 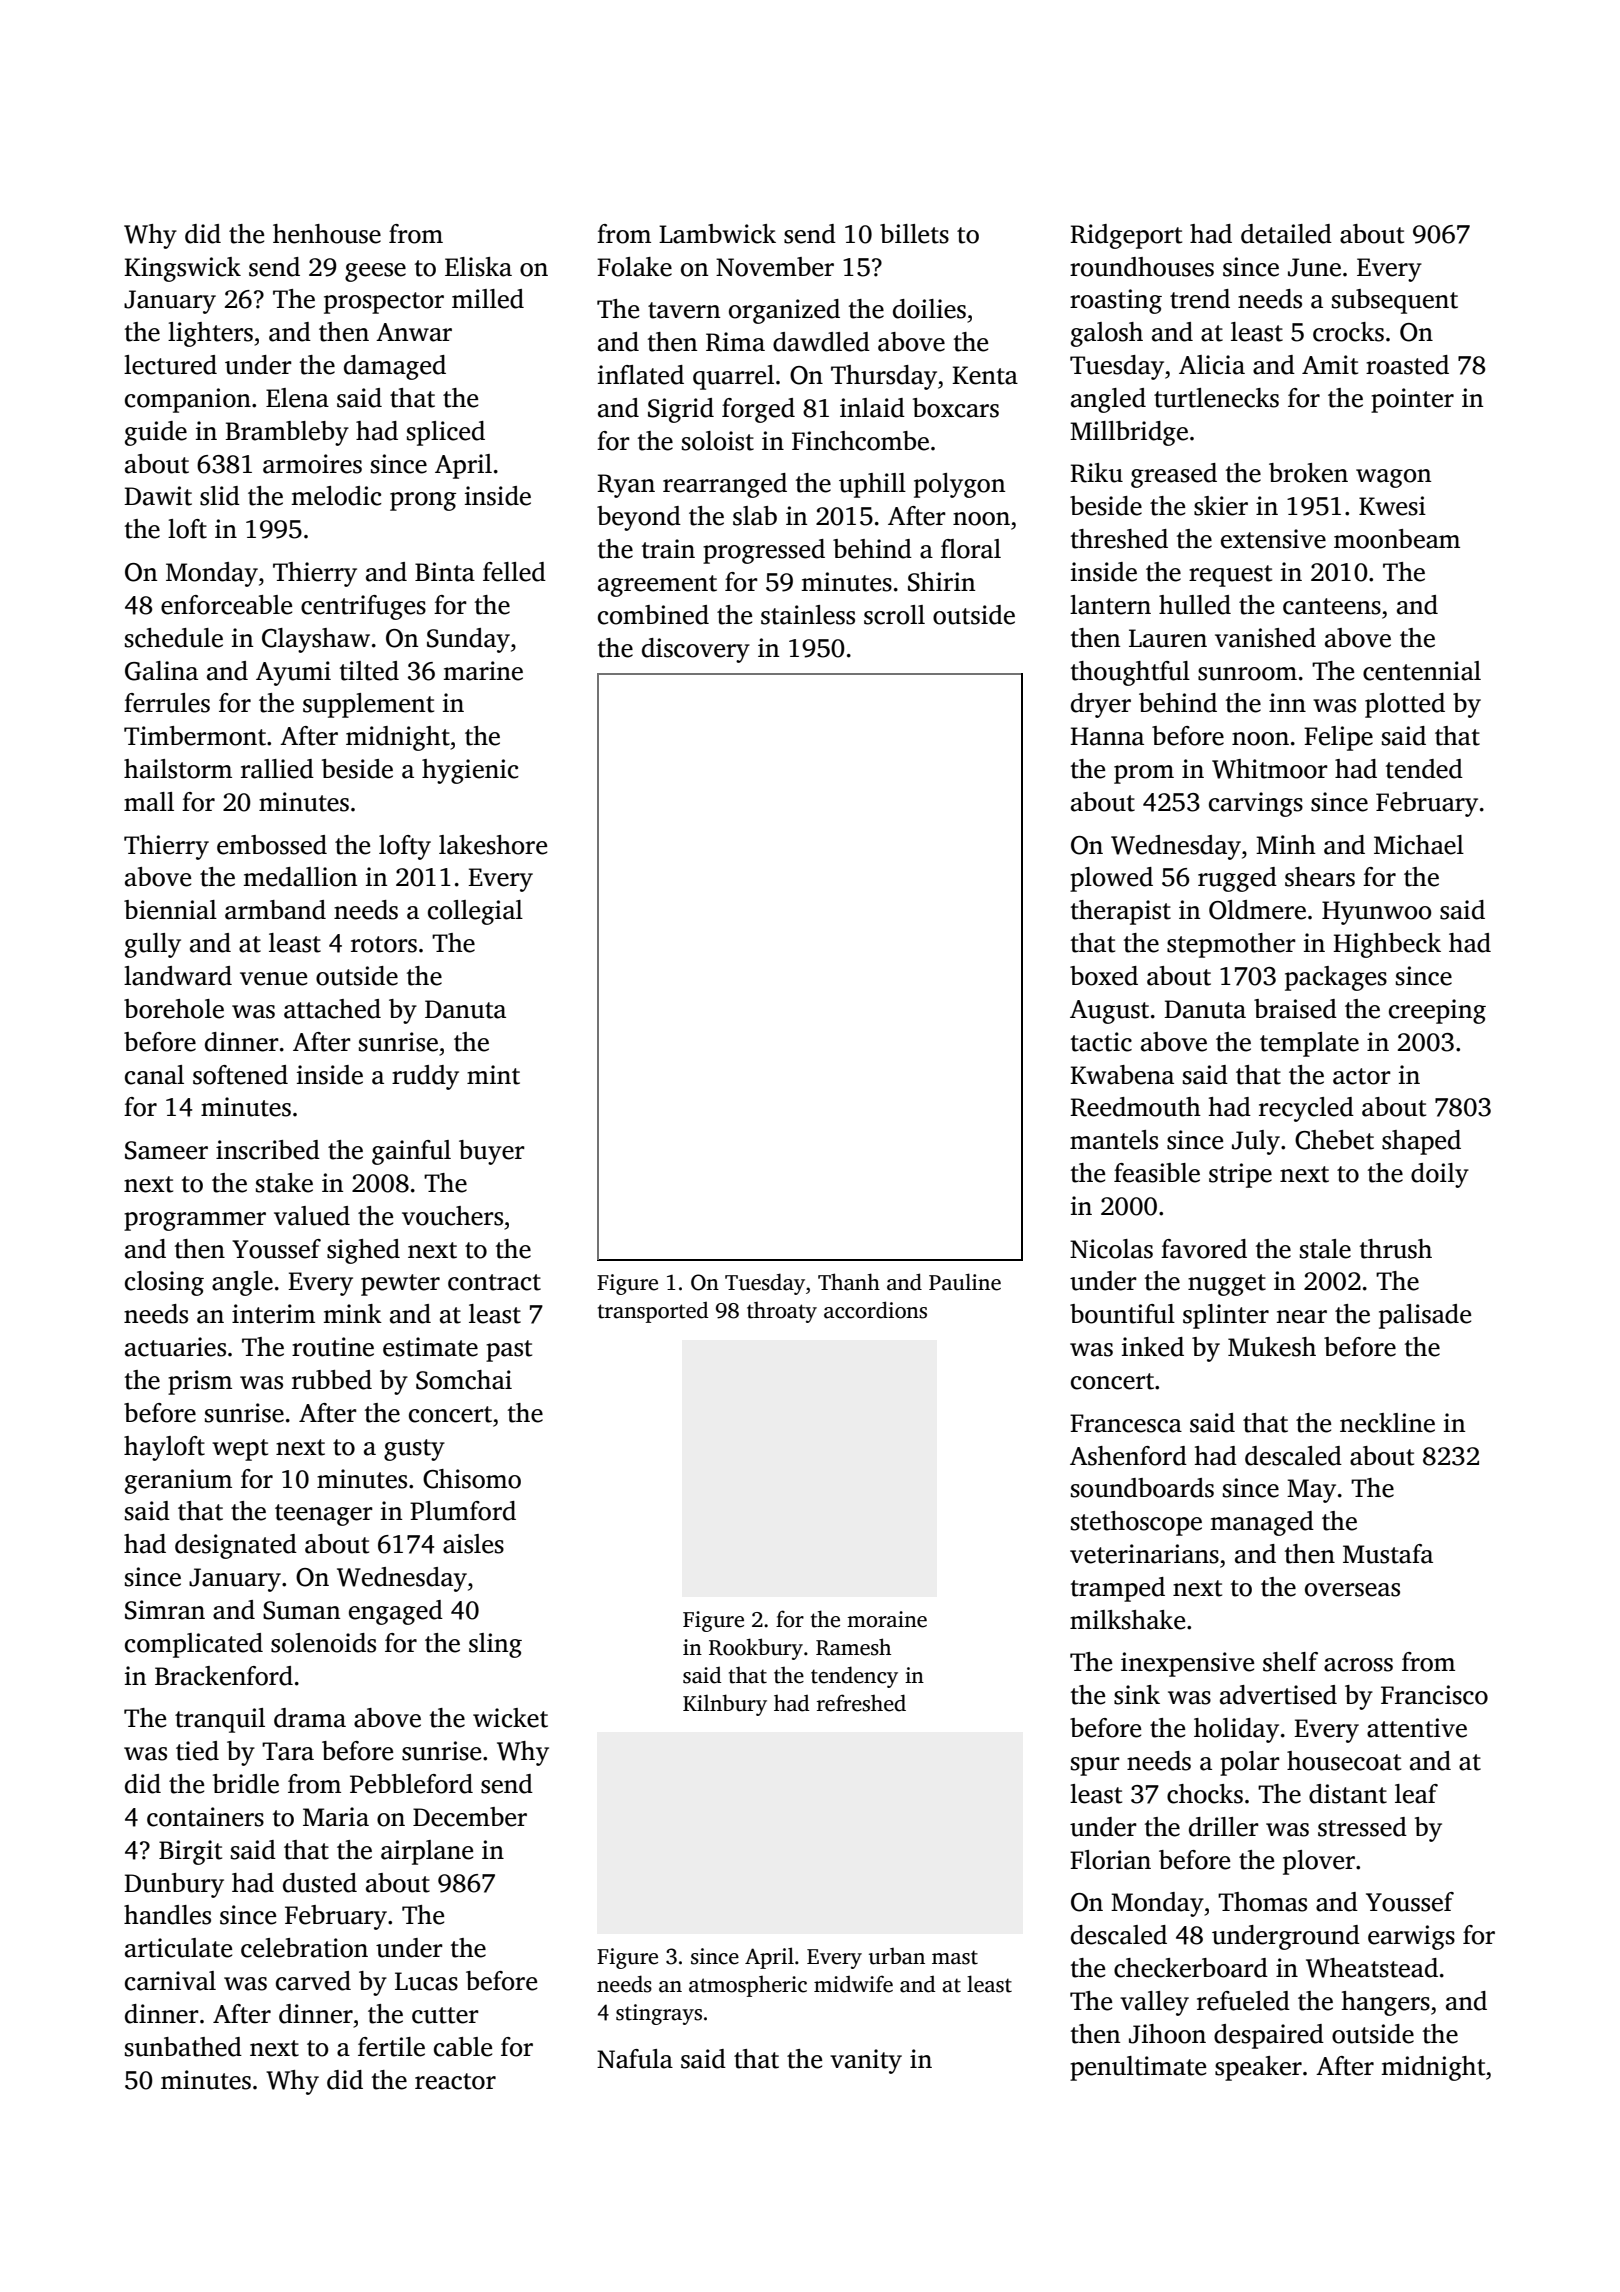 What do you see at coordinates (1231, 945) in the screenshot?
I see `stepmother` at bounding box center [1231, 945].
